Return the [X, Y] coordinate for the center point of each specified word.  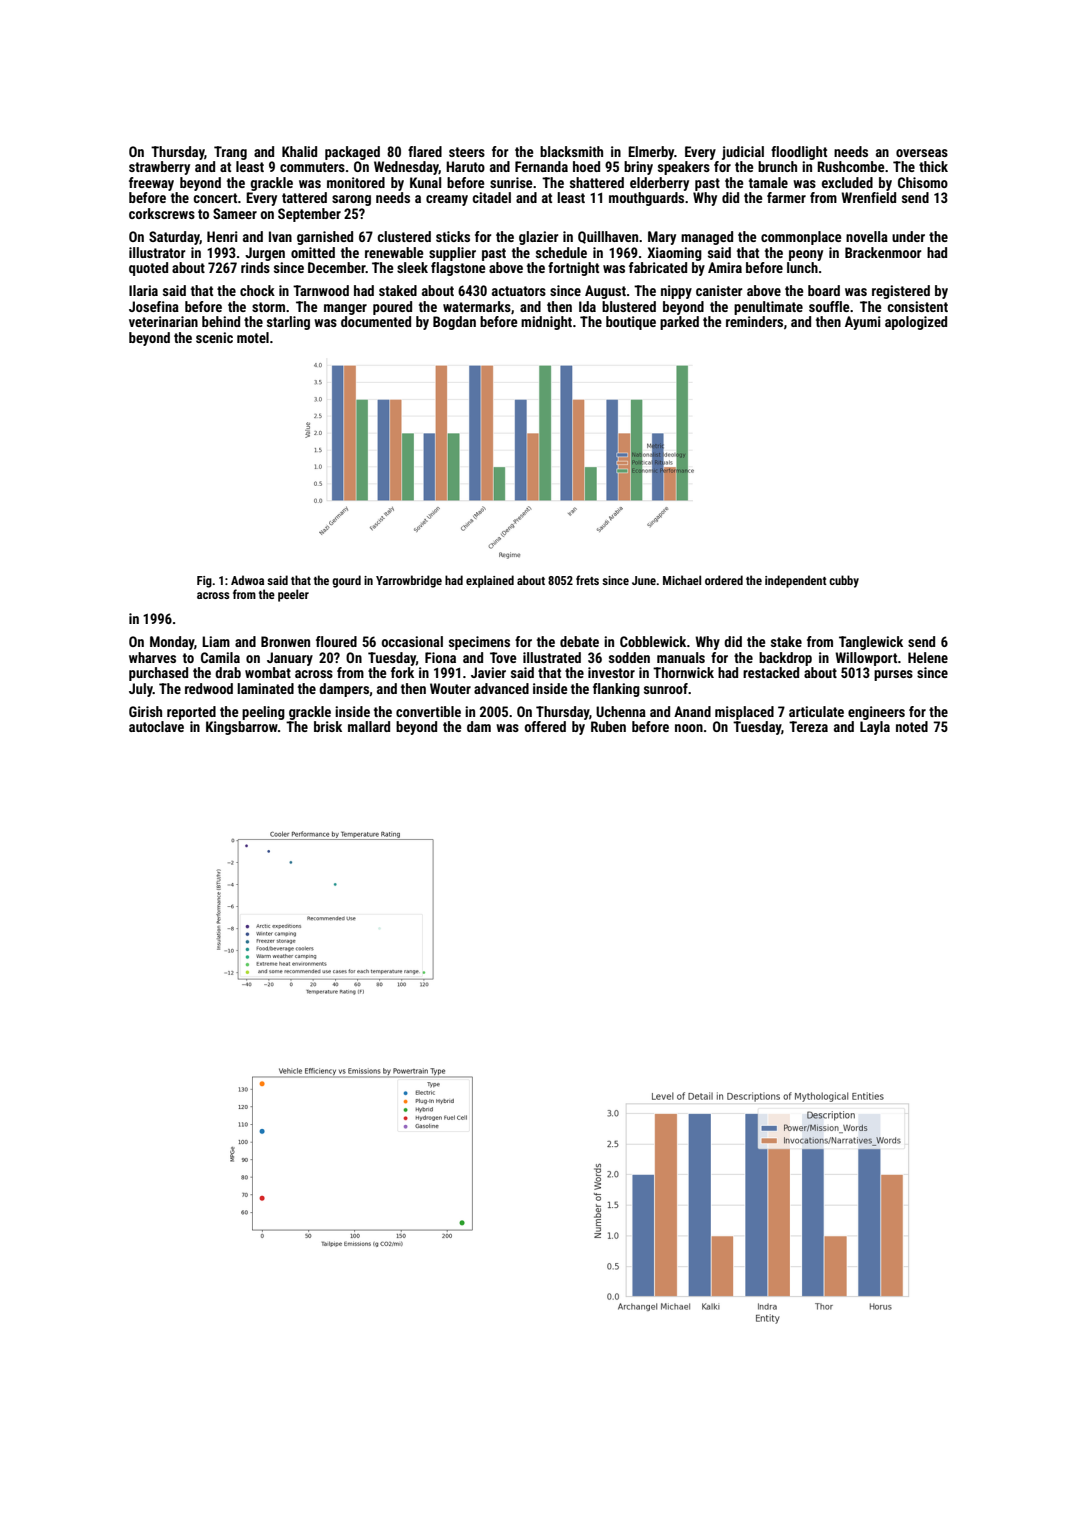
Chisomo [923, 182]
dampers [344, 690]
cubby [844, 581]
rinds [255, 267]
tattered [304, 197]
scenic [214, 337]
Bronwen [285, 641]
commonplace [801, 238]
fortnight [573, 269]
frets [587, 580]
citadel [491, 197]
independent [796, 581]
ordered [724, 580]
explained [490, 581]
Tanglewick [871, 643]
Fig [204, 582]
